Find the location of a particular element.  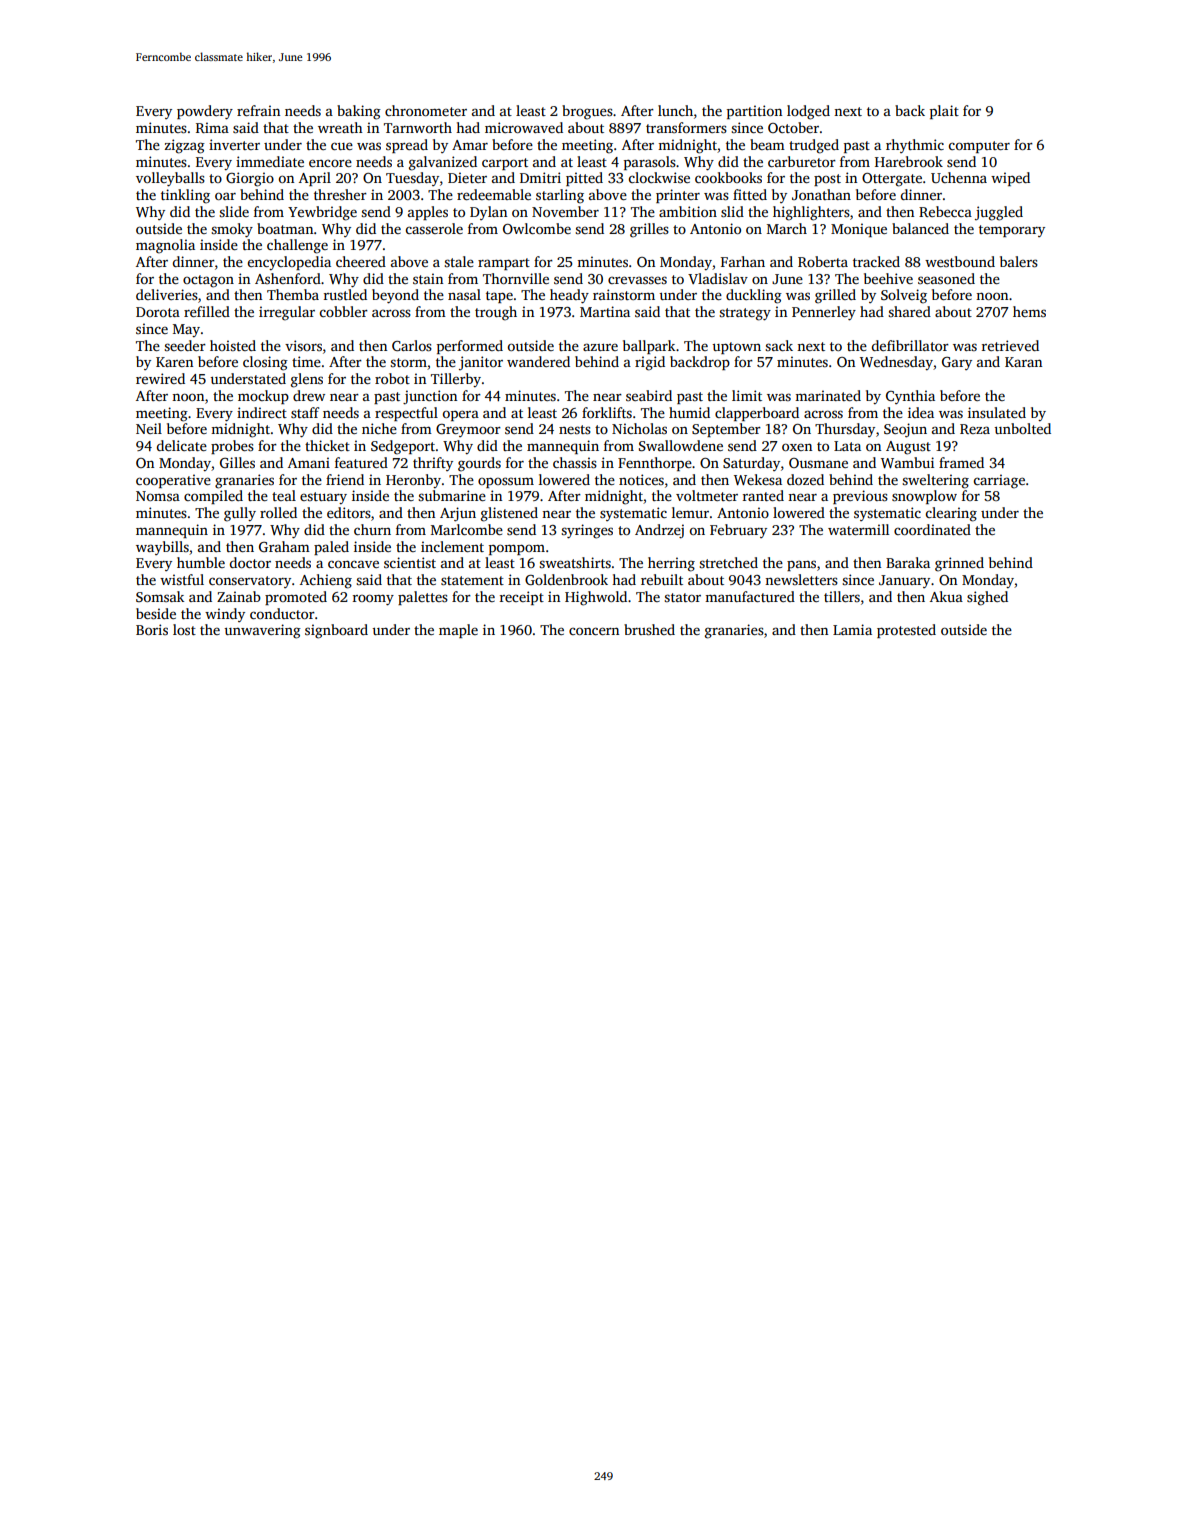

microwaved is located at coordinates (524, 127).
